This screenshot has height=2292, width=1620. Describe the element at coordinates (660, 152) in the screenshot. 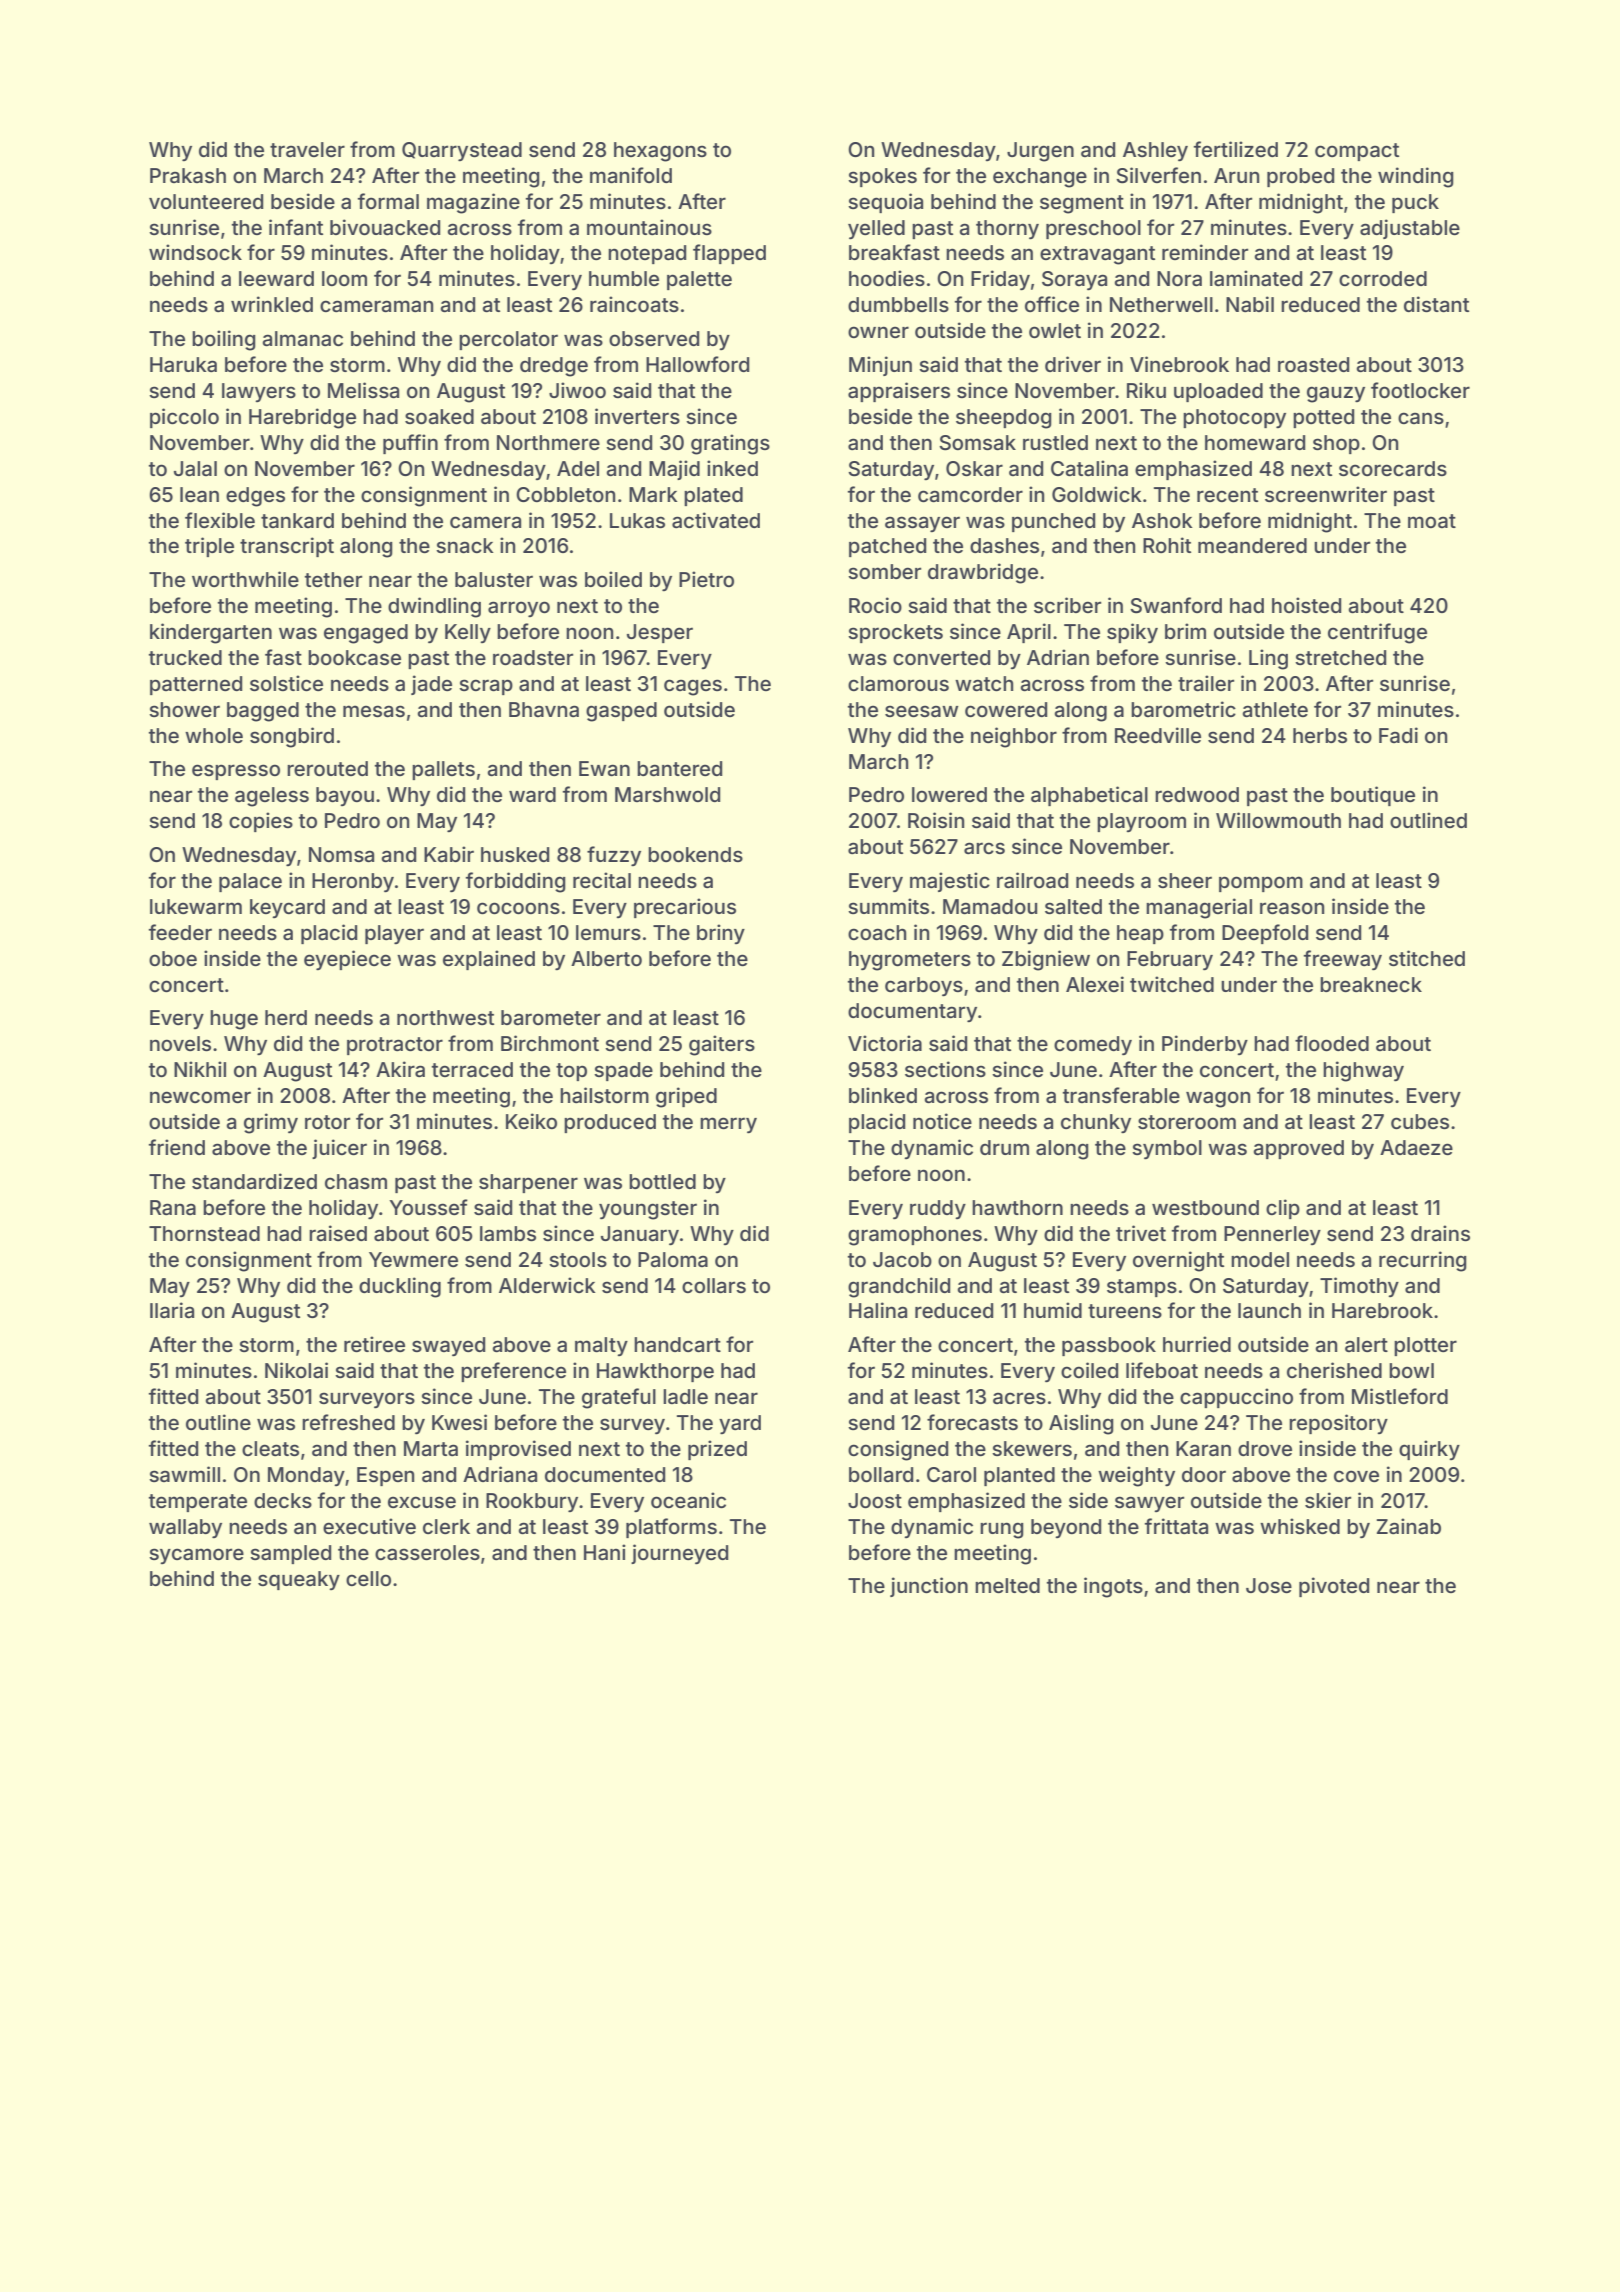

I see `hexagons` at that location.
